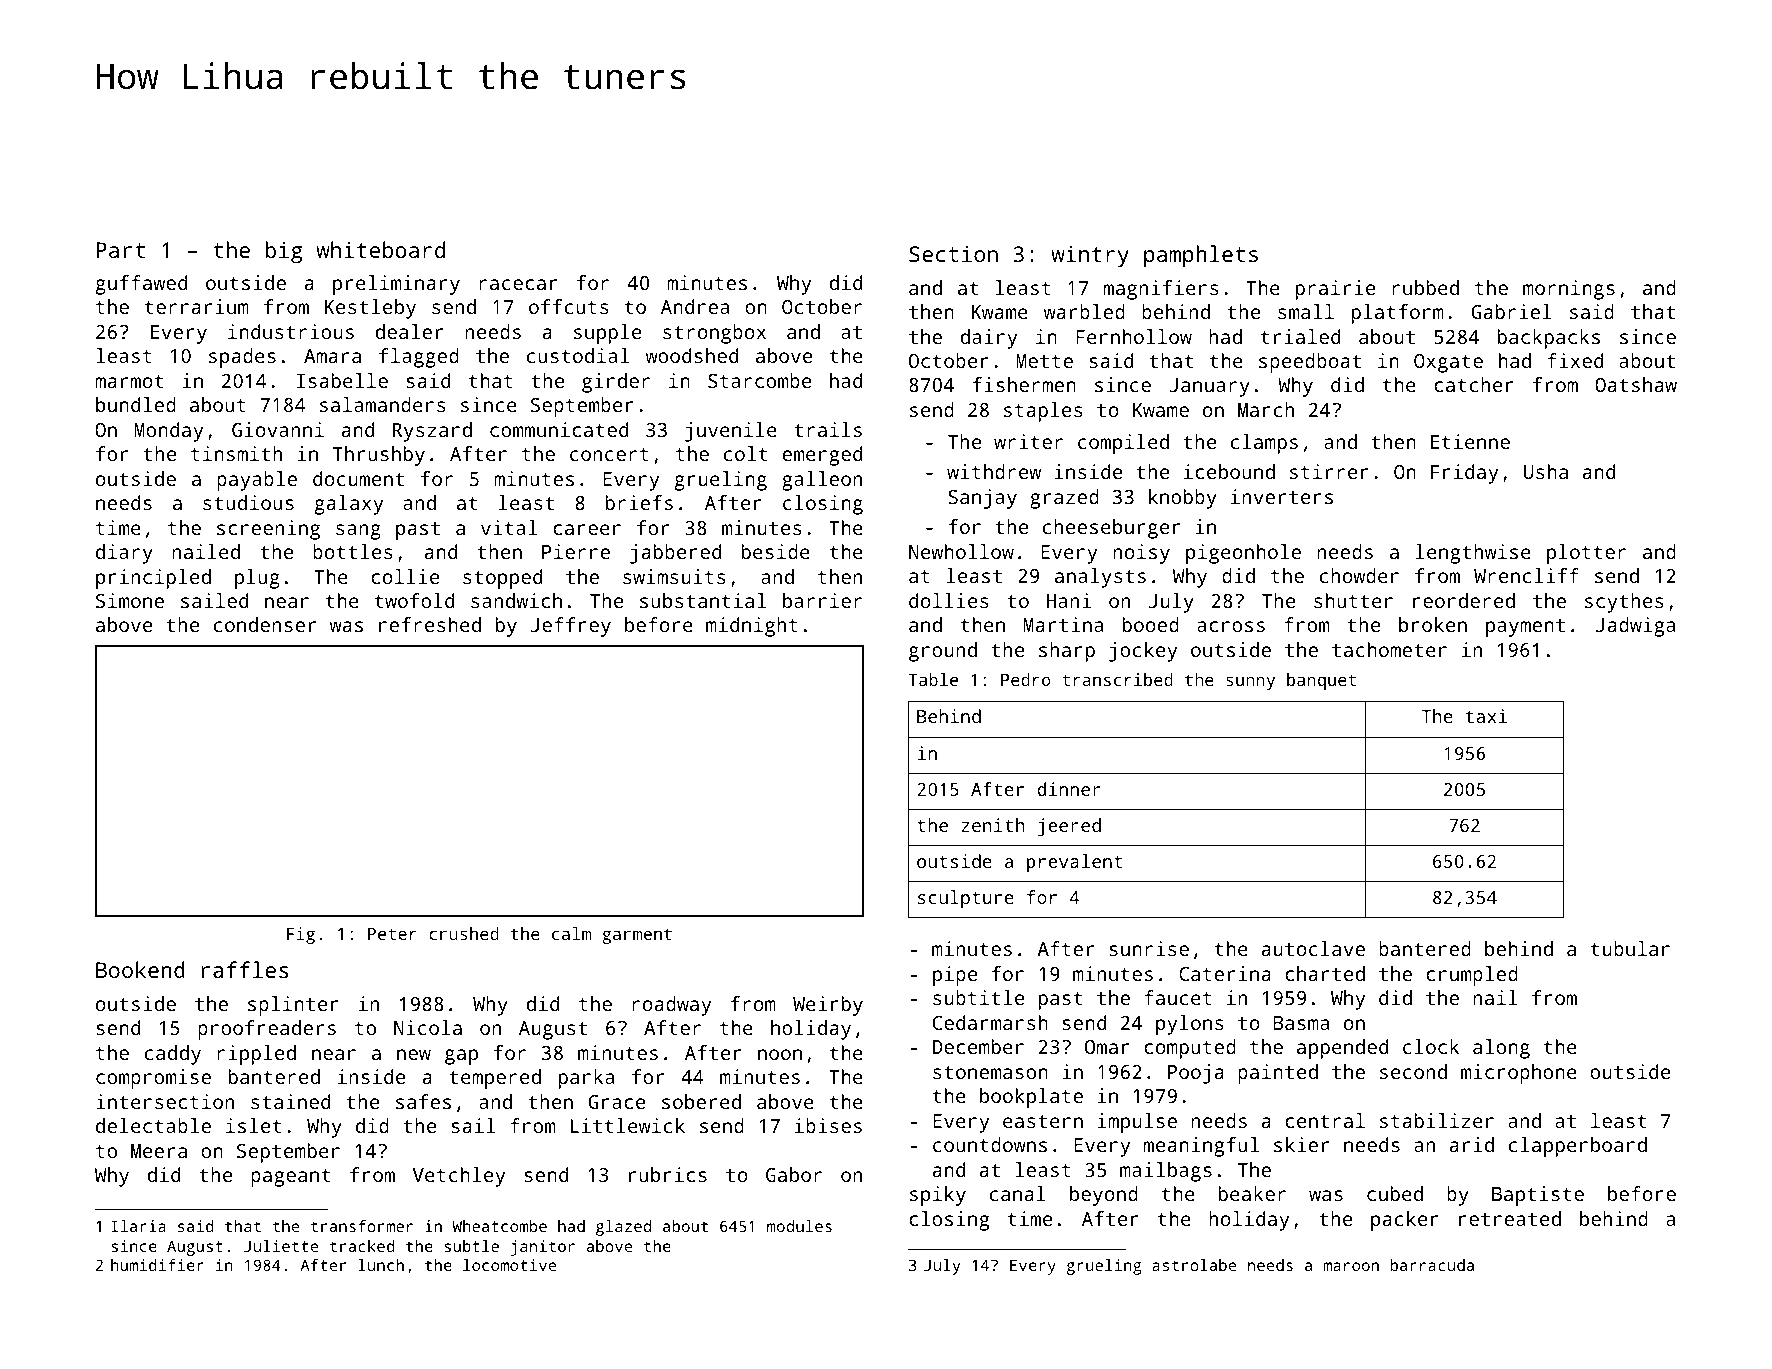  I want to click on wintry, so click(1090, 256).
